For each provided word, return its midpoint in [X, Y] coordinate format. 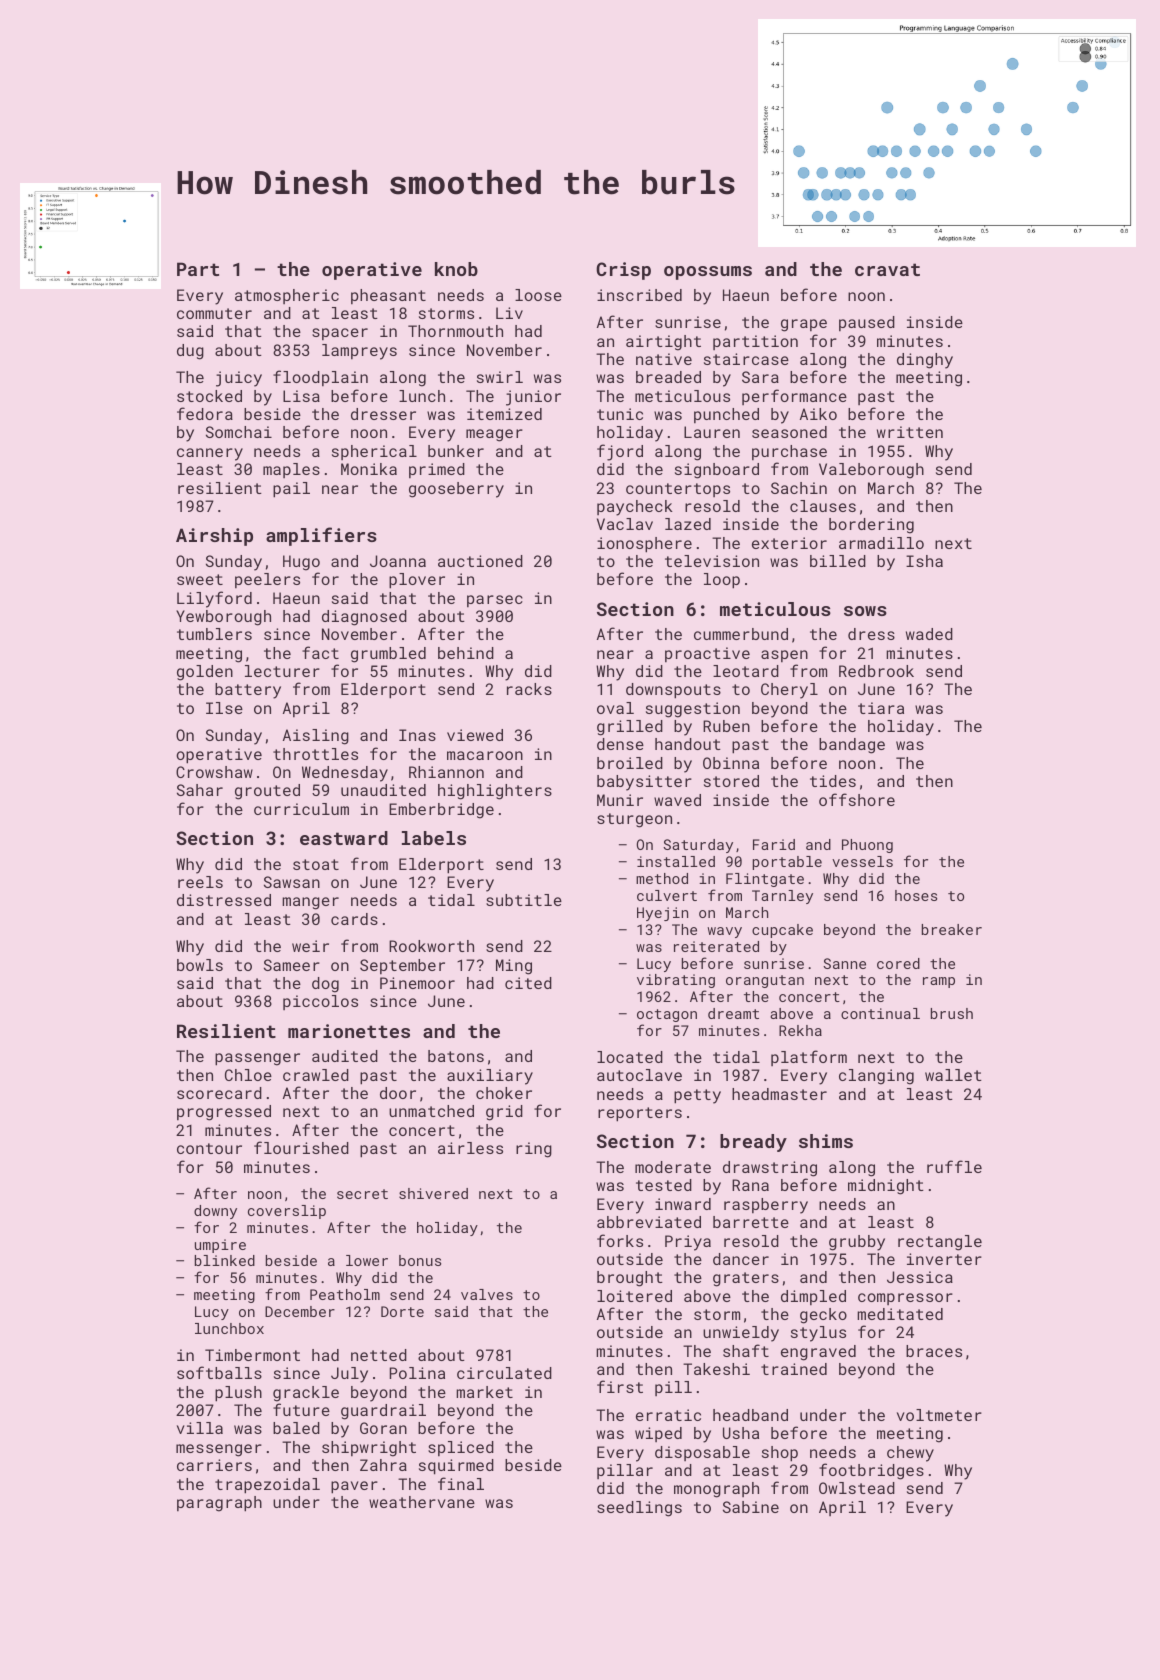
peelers [267, 580]
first [620, 1386]
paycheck [635, 508]
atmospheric [287, 296]
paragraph [219, 1504]
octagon [667, 1015]
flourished [301, 1147]
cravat [887, 269]
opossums [708, 273]
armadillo [881, 543]
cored [898, 963]
